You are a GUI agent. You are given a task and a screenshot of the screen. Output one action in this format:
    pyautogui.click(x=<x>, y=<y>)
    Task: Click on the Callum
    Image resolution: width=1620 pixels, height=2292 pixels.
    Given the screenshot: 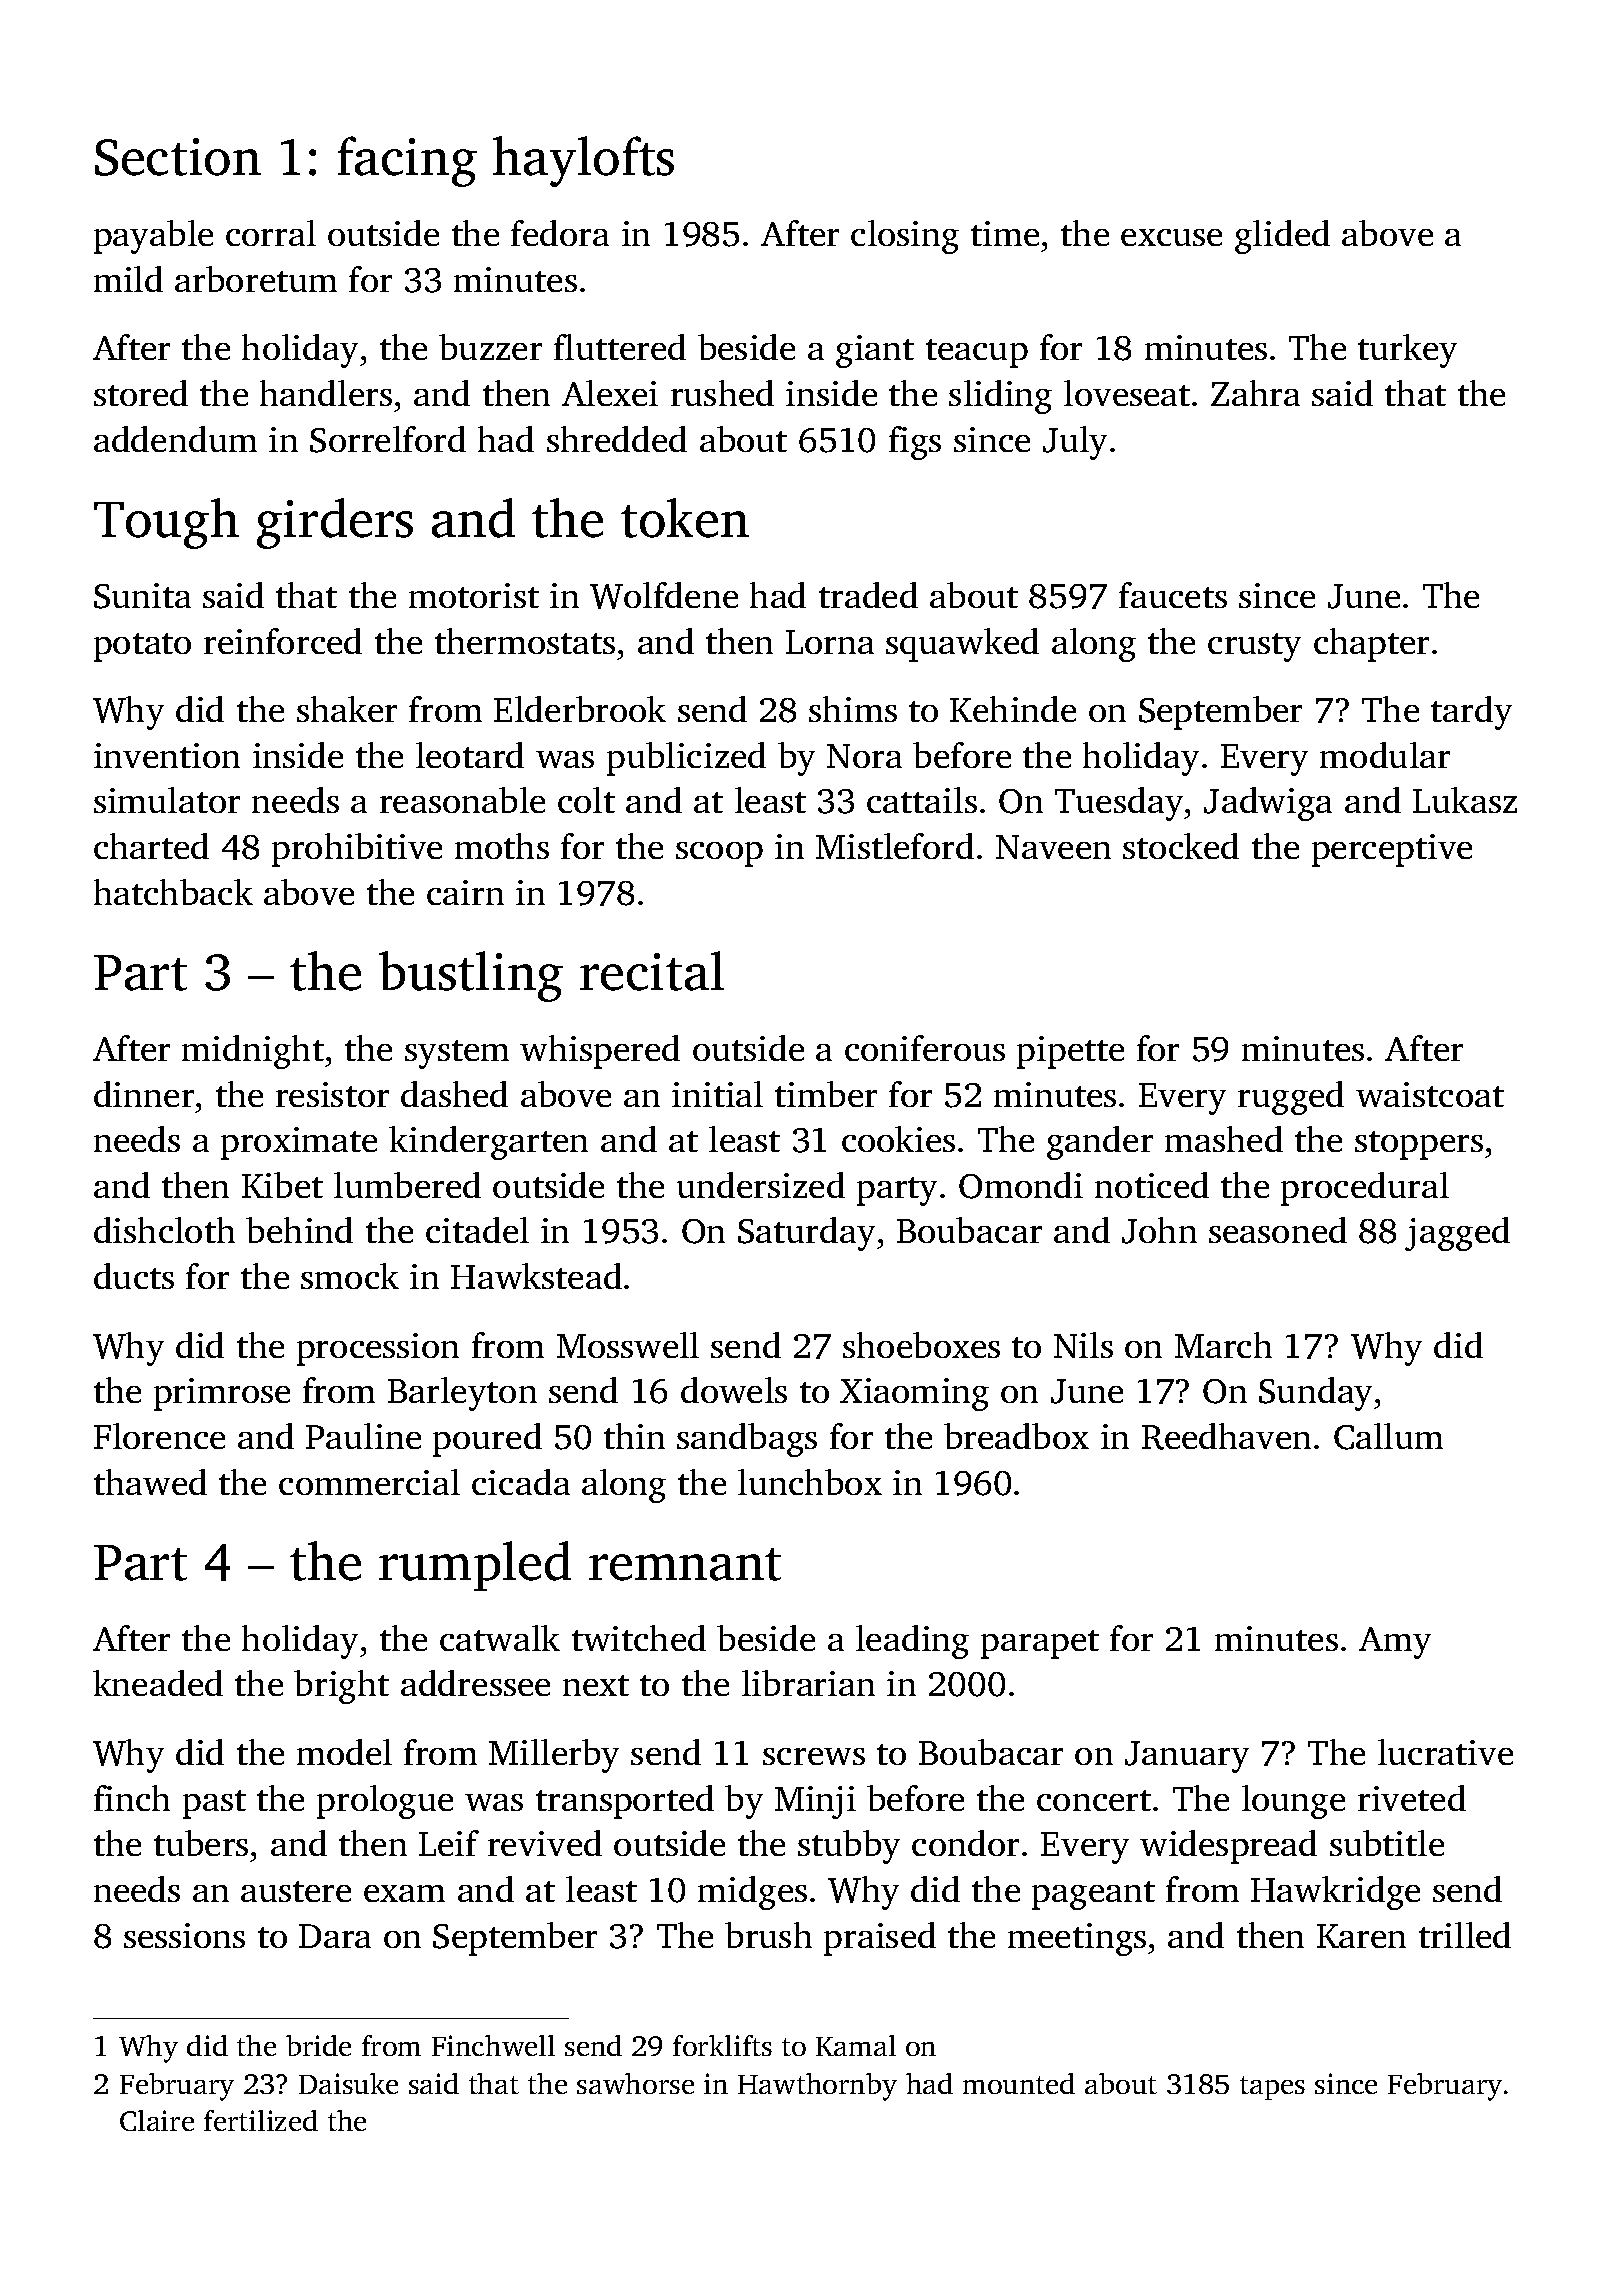 What is the action you would take?
    pyautogui.click(x=1388, y=1436)
